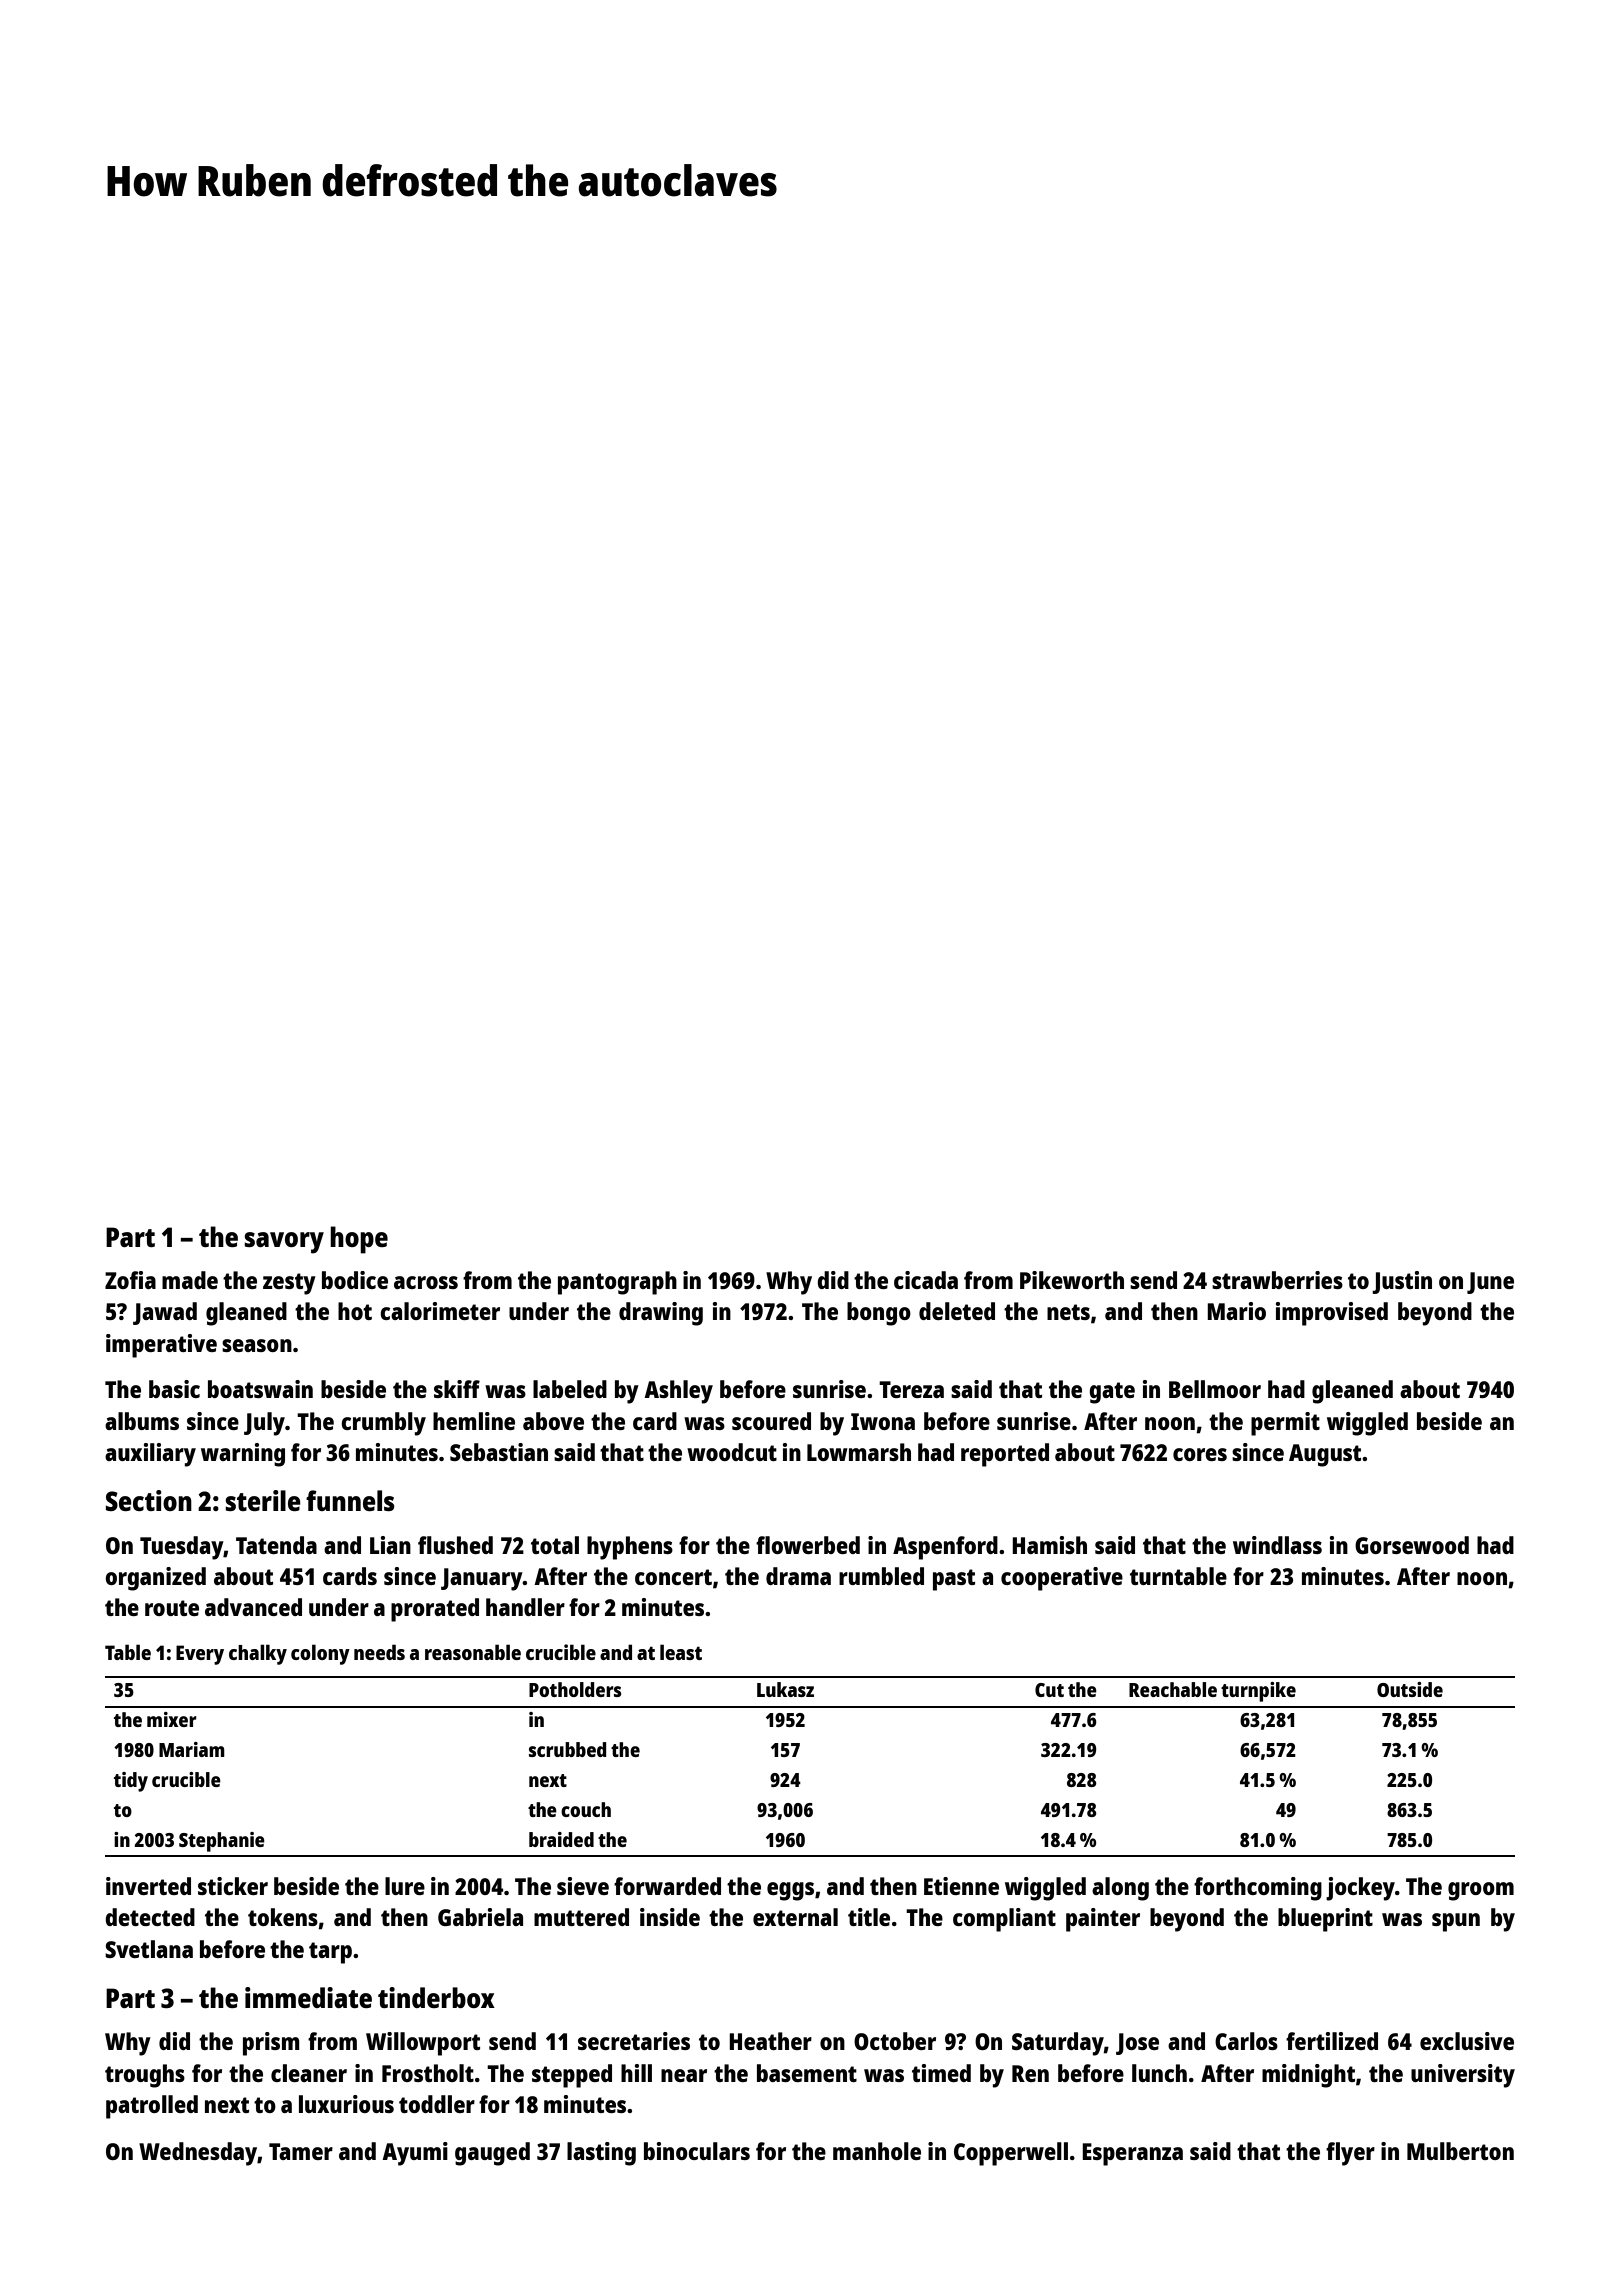  Describe the element at coordinates (198, 2154) in the image. I see `Wednesday` at that location.
